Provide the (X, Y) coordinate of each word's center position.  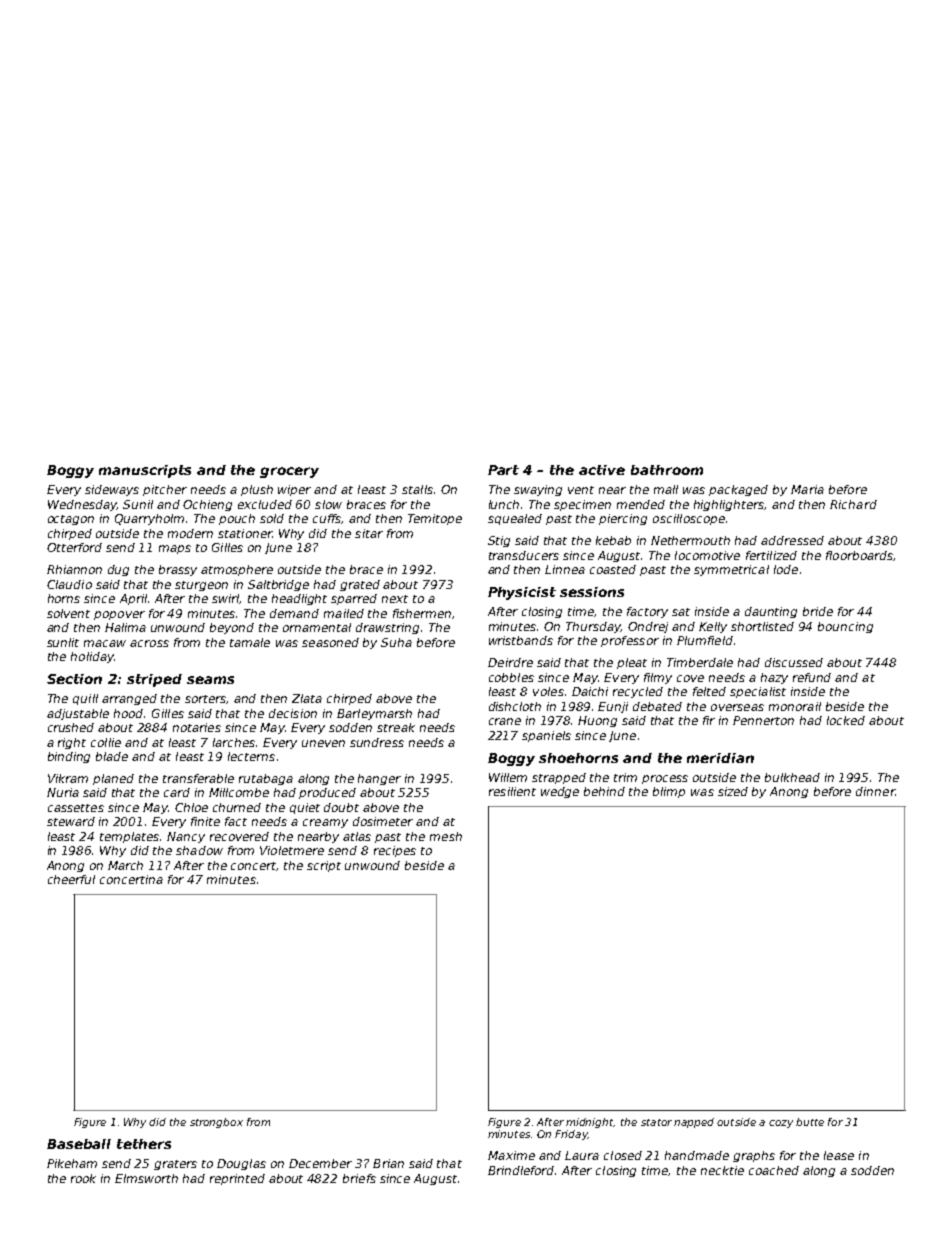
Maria (807, 489)
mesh (446, 836)
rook (83, 1178)
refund (812, 677)
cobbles (511, 677)
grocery (289, 472)
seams (210, 680)
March (125, 865)
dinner (875, 791)
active (602, 470)
